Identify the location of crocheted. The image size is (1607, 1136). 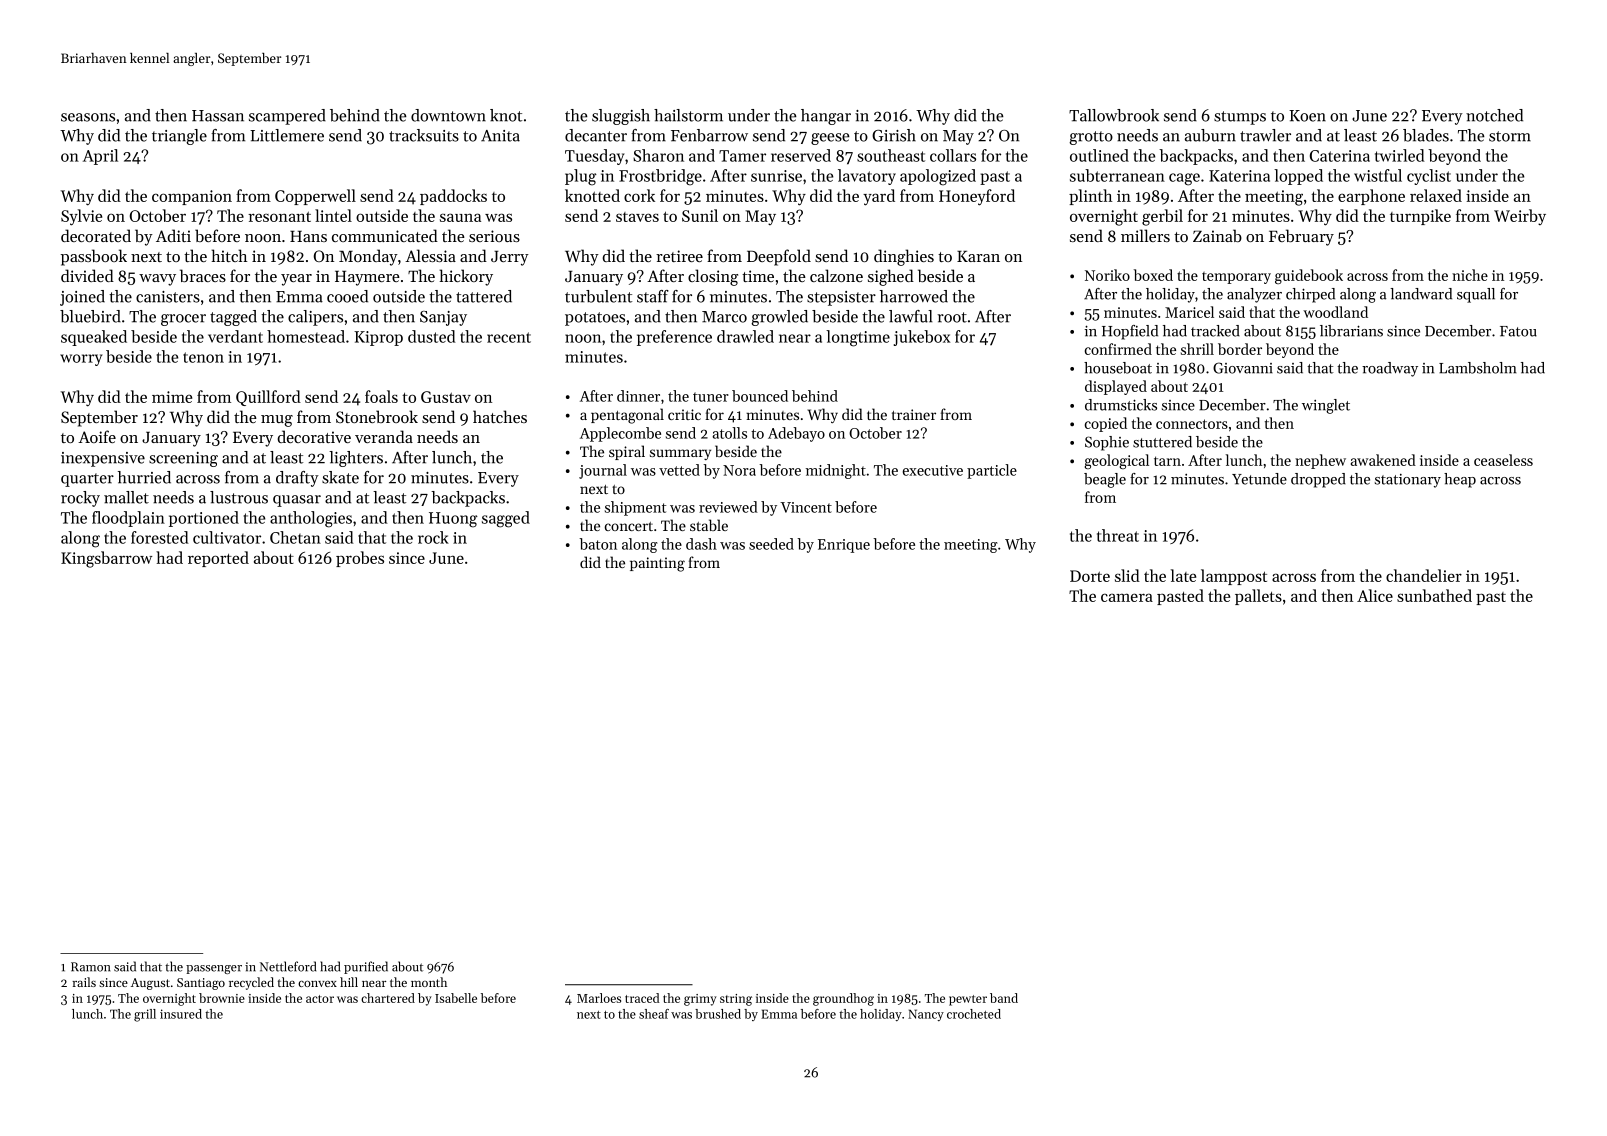
(974, 1014).
